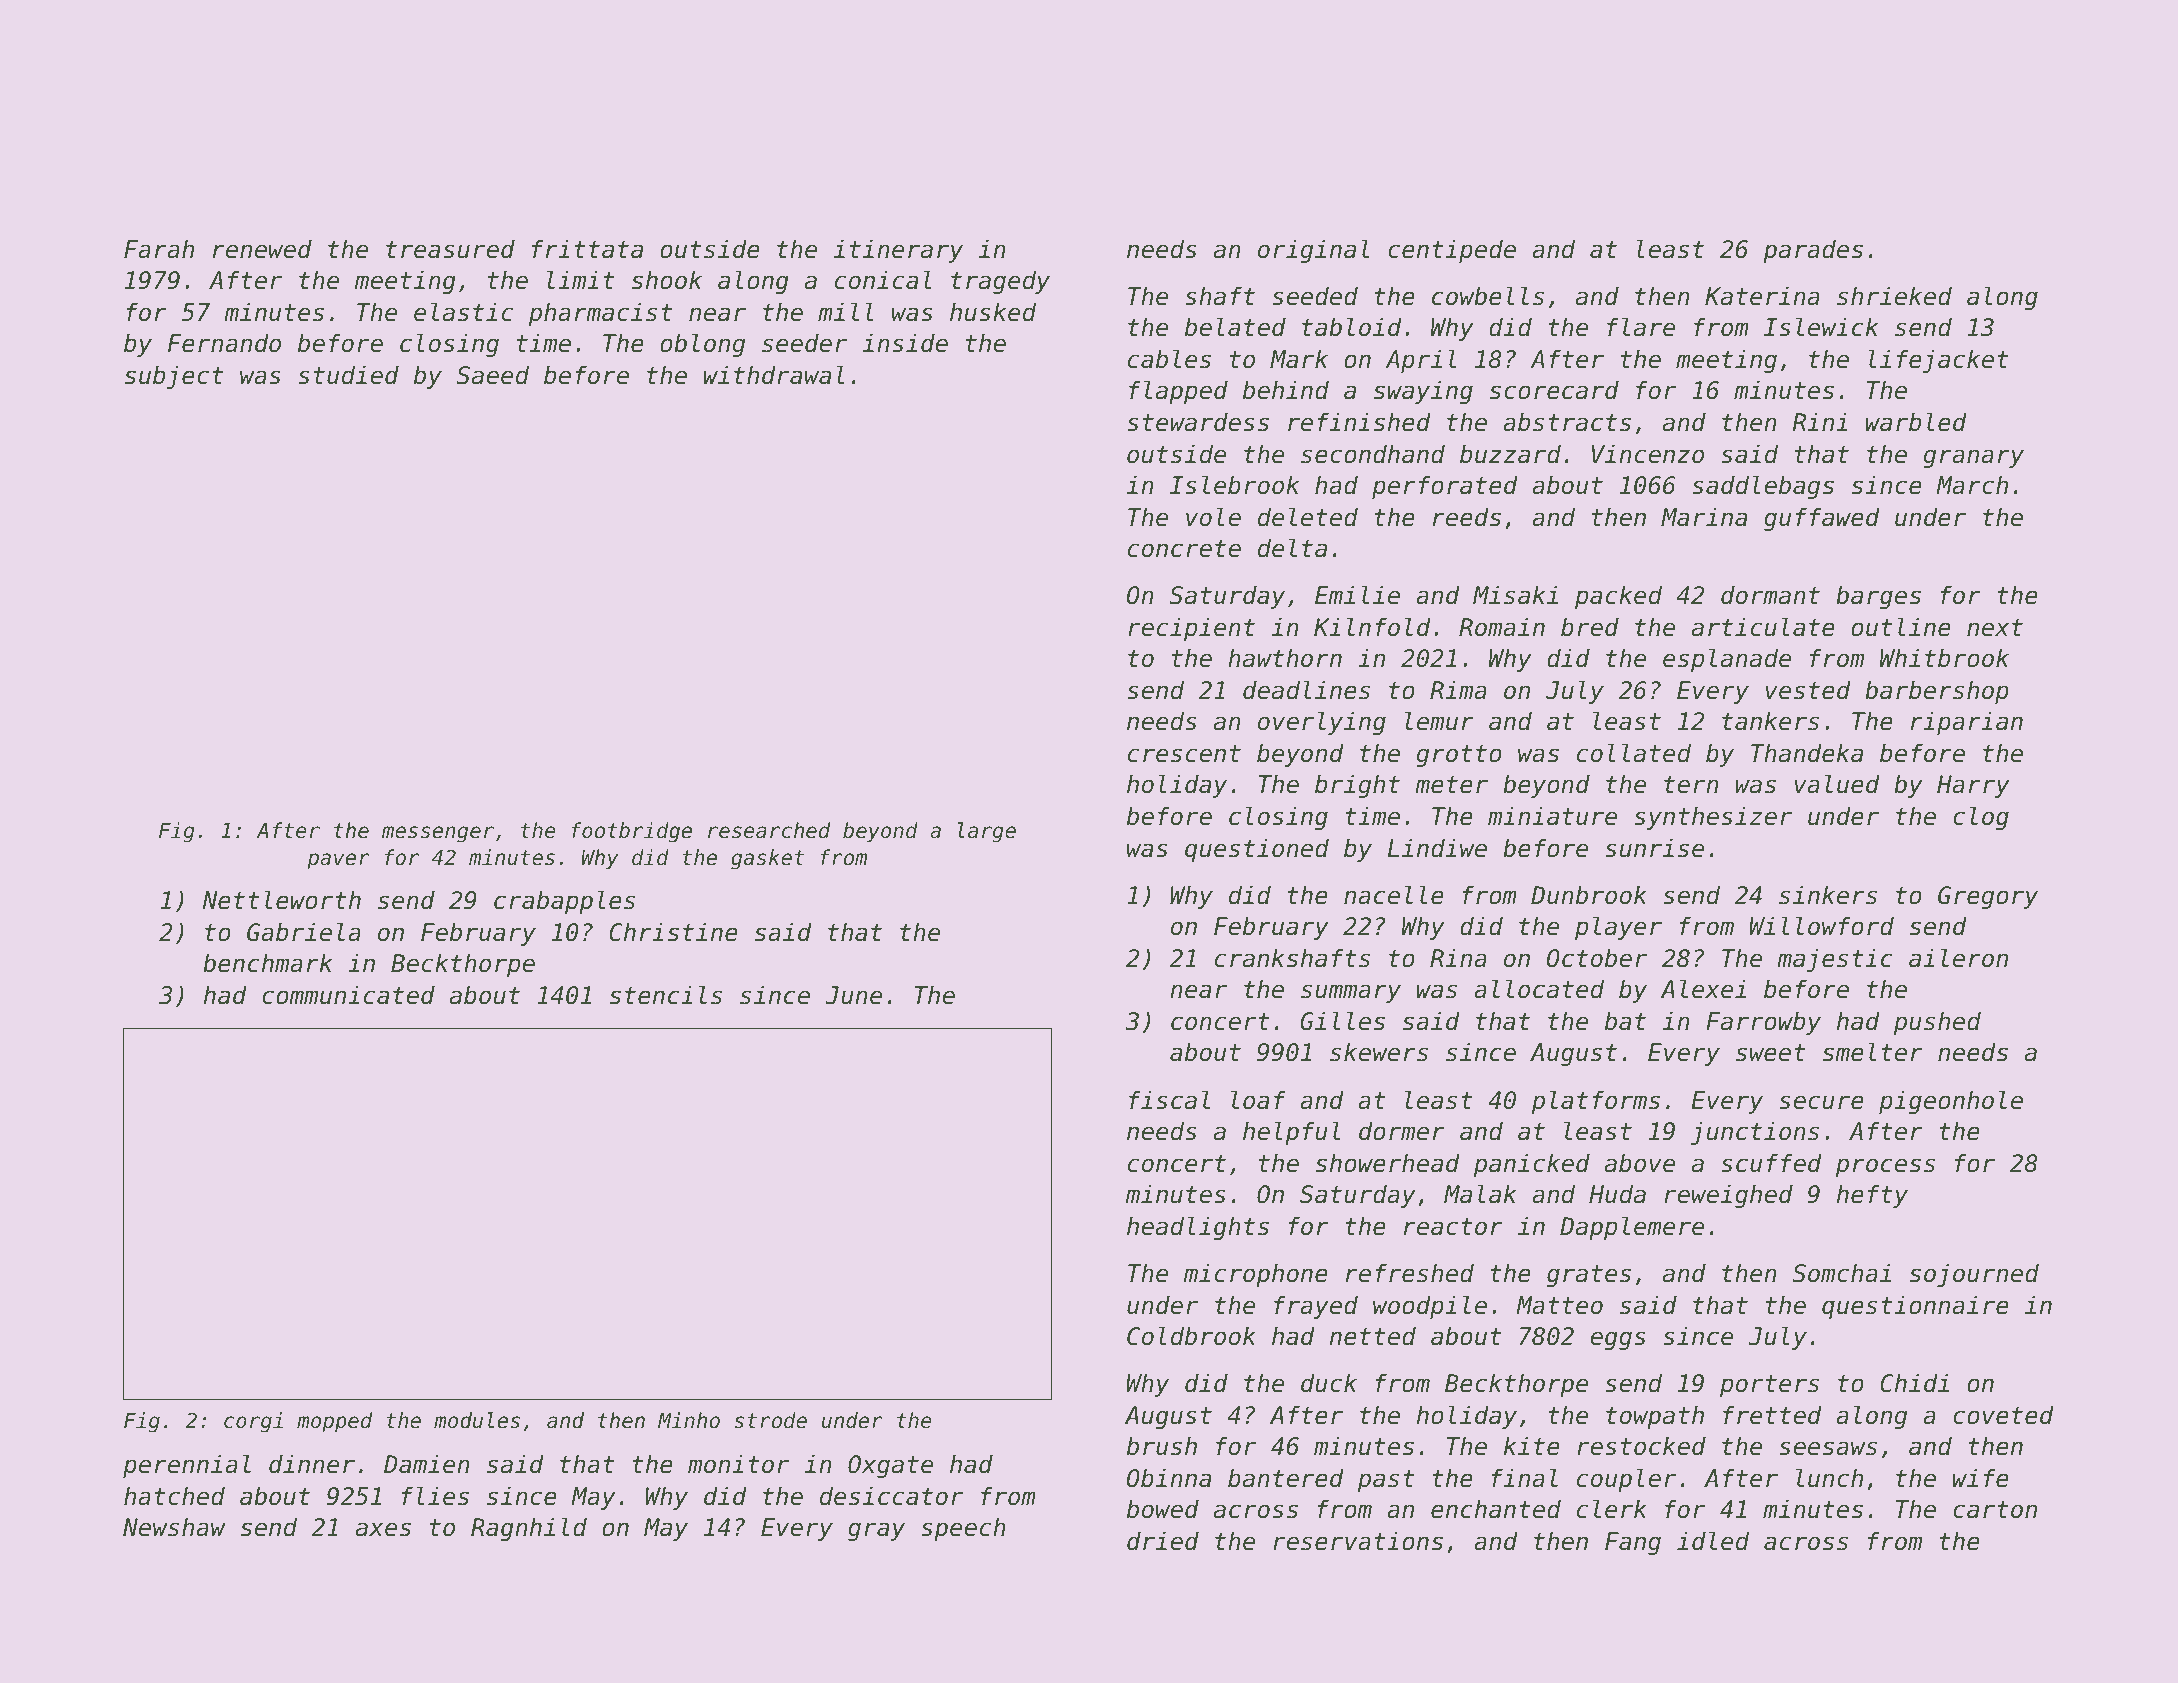  I want to click on Damien, so click(427, 1464).
